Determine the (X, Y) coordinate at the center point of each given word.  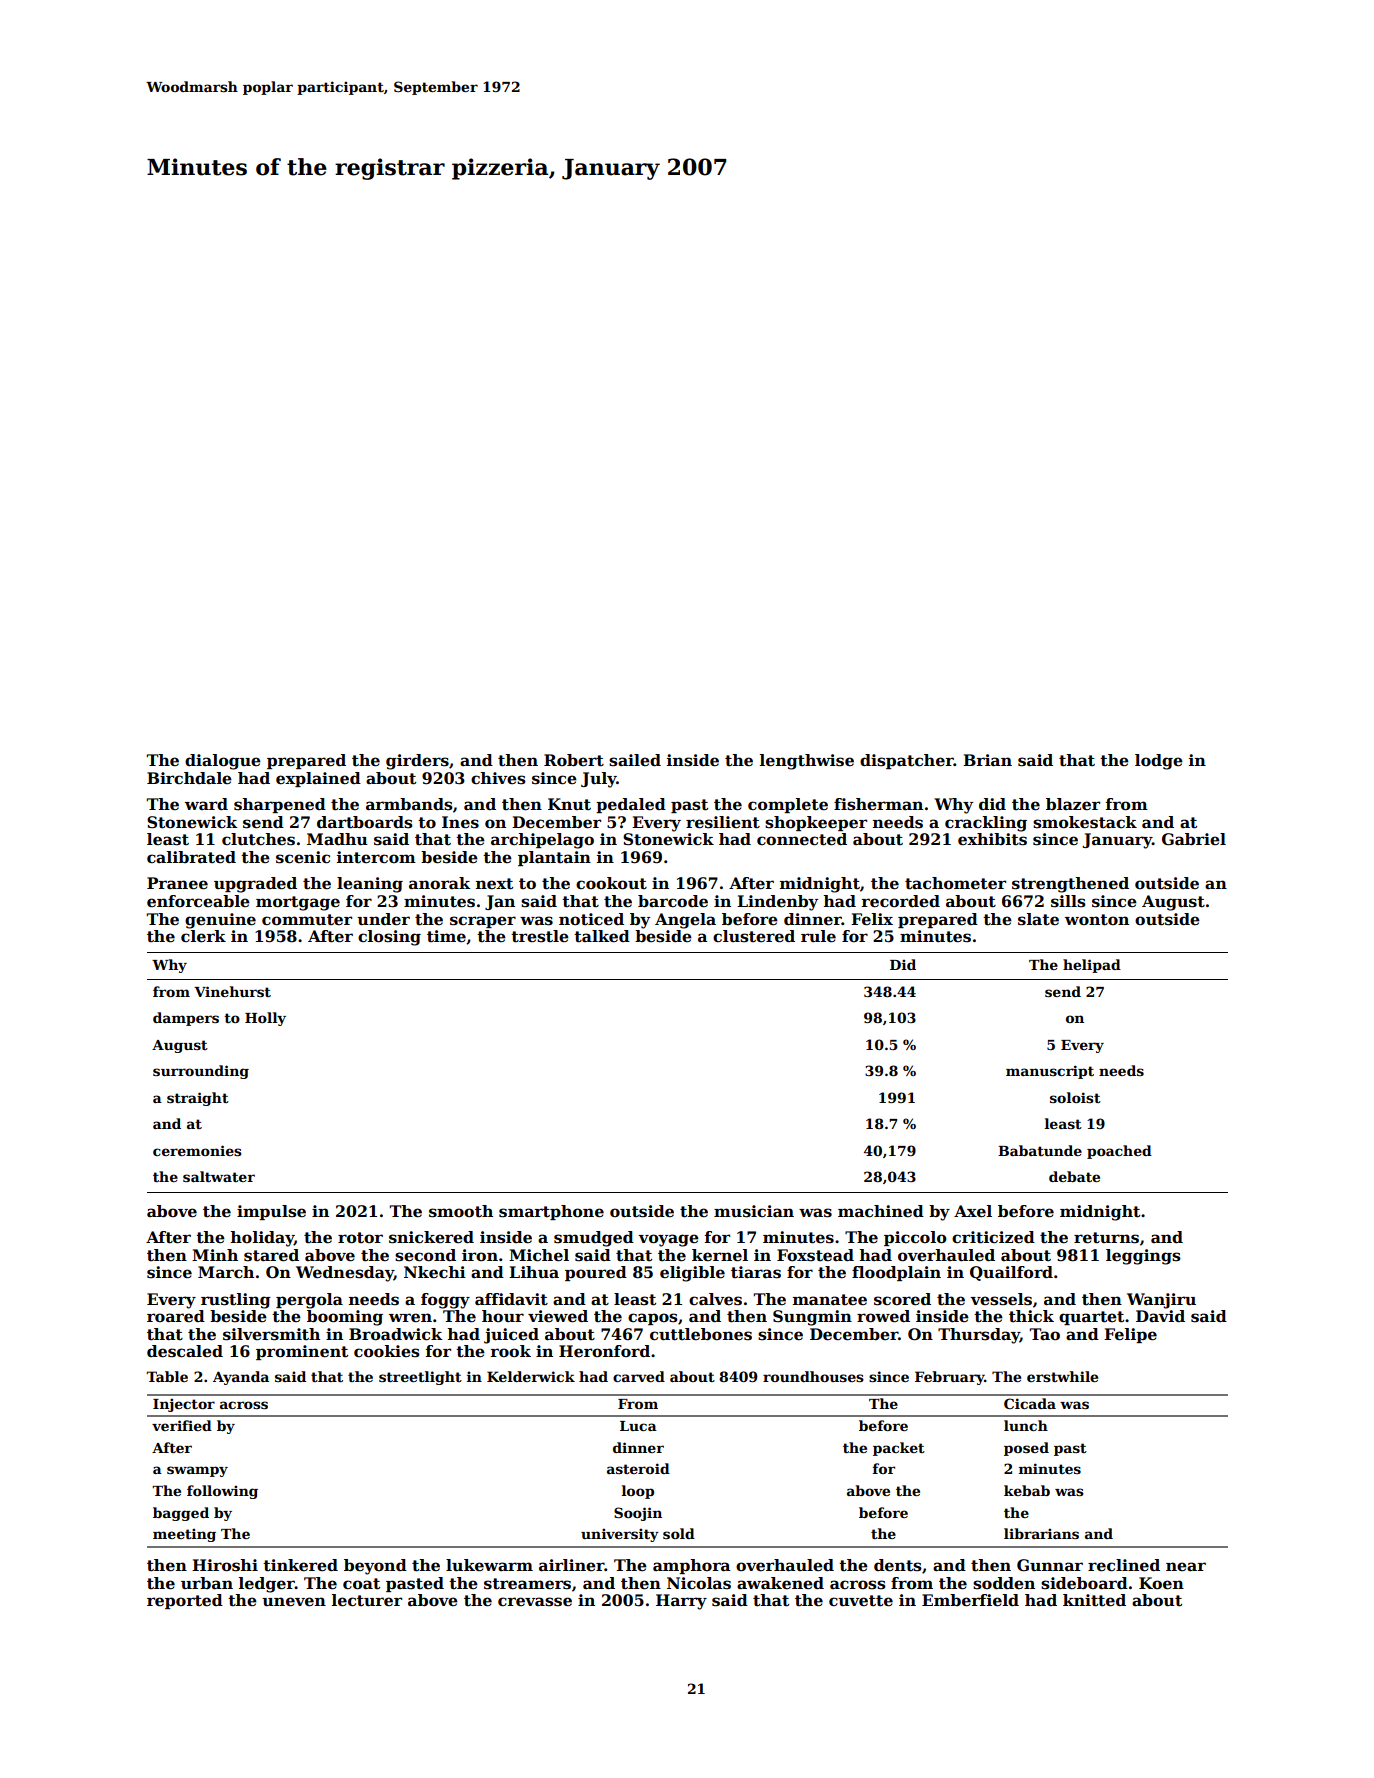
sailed (635, 760)
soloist (1075, 1097)
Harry (681, 1602)
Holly (265, 1019)
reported (185, 1601)
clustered (754, 936)
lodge (1159, 762)
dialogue (223, 762)
